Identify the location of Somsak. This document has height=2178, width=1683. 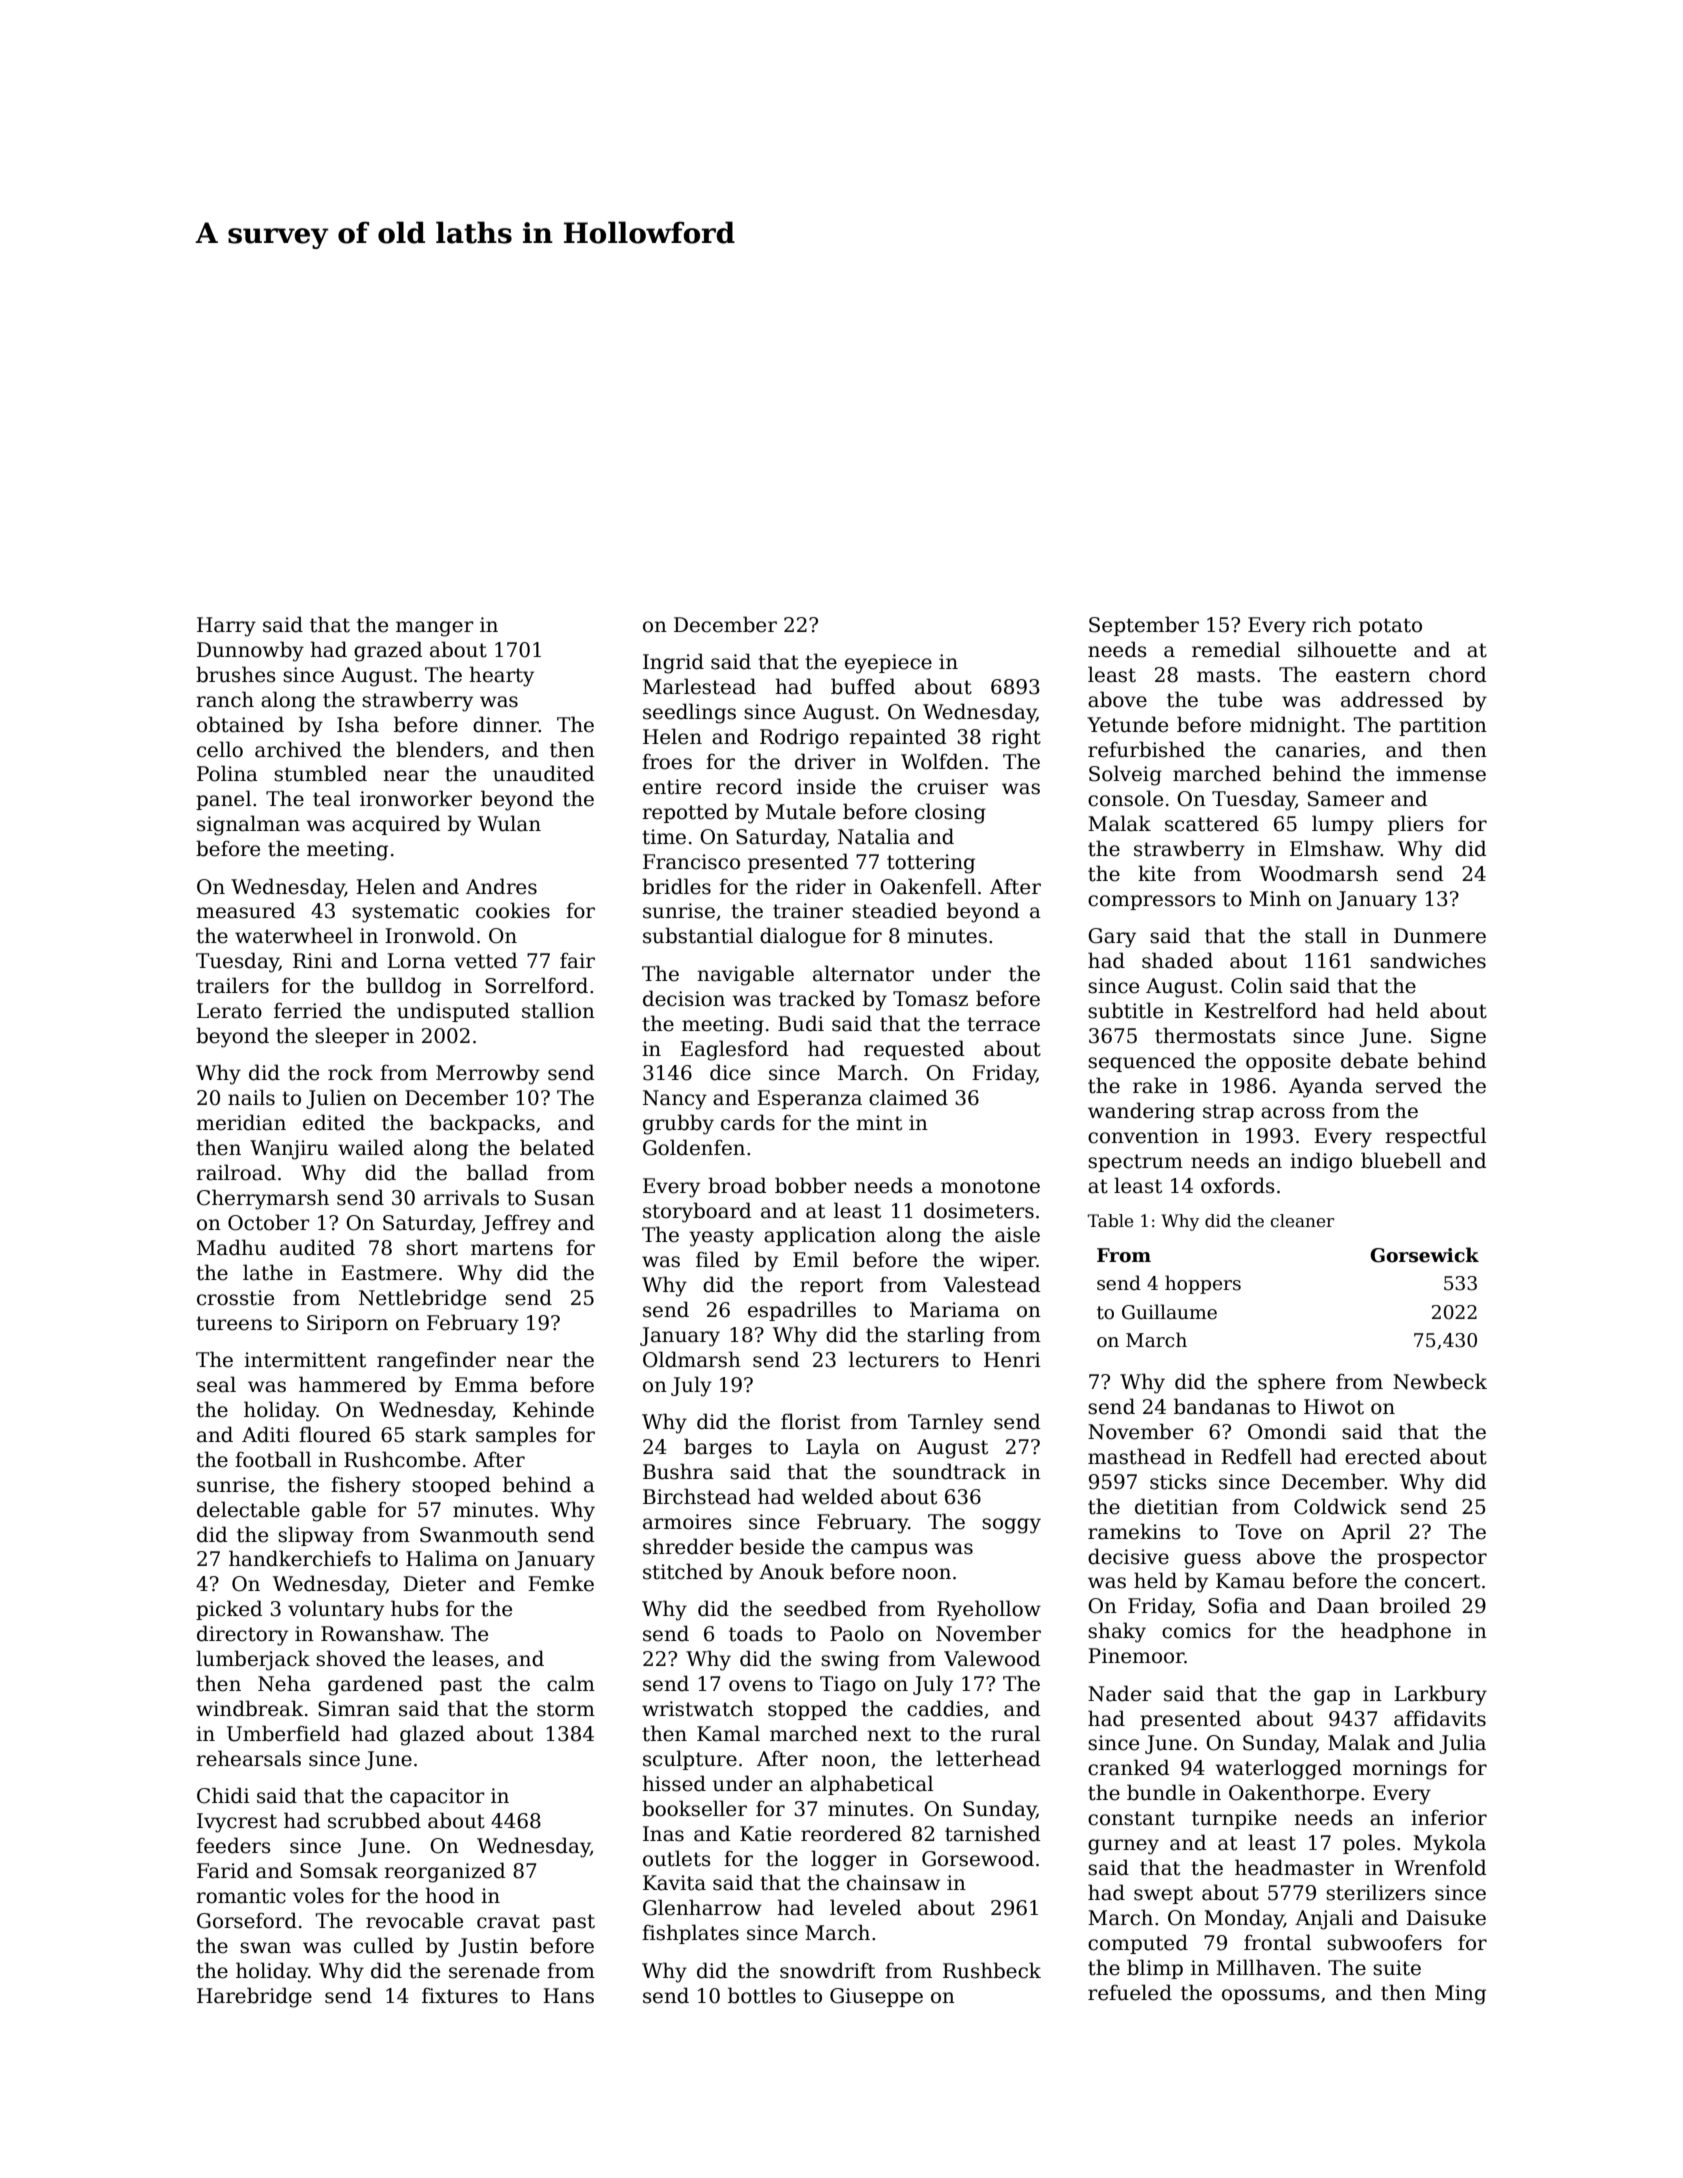
(339, 1870).
